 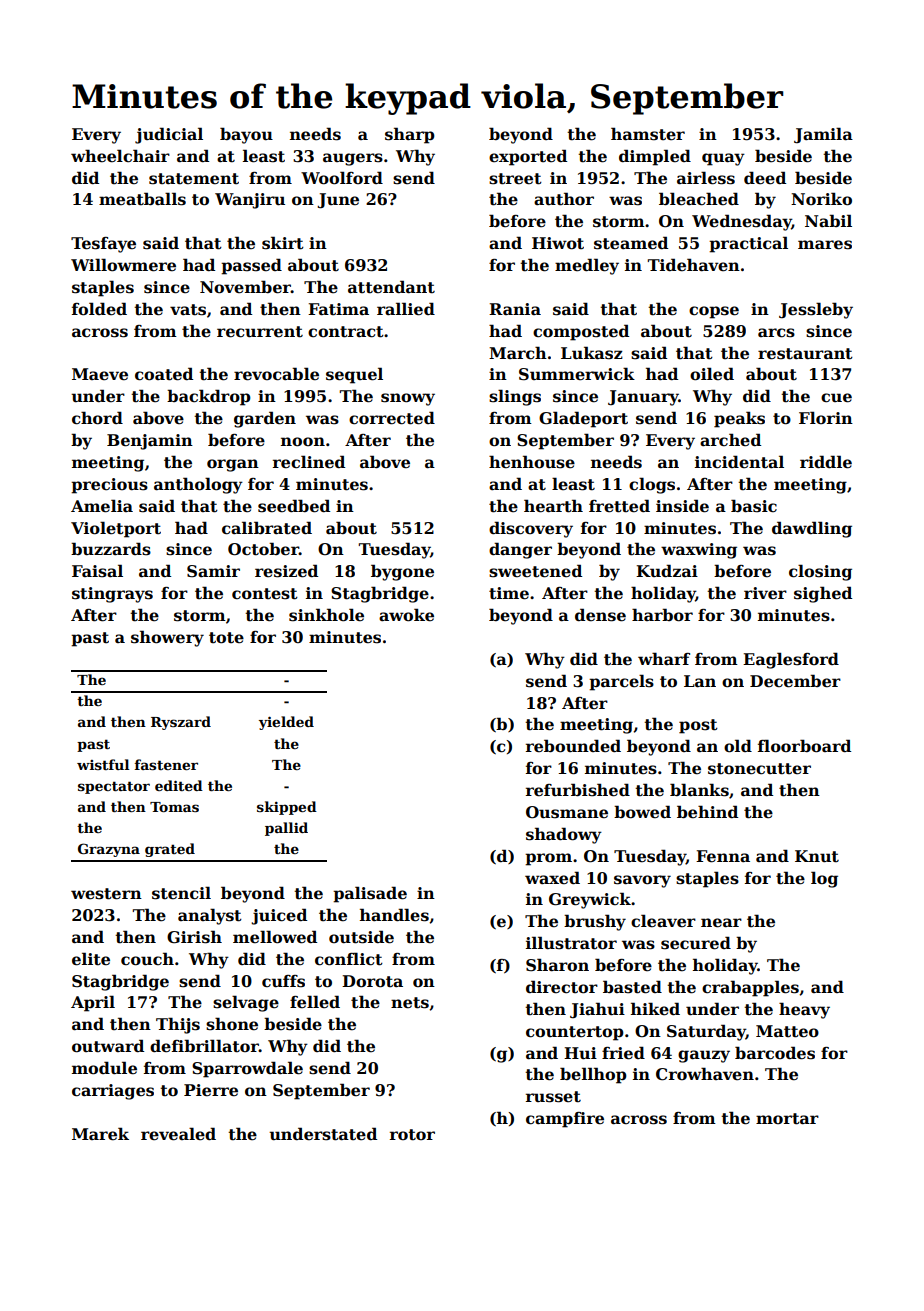 I want to click on Lukasz, so click(x=592, y=353).
